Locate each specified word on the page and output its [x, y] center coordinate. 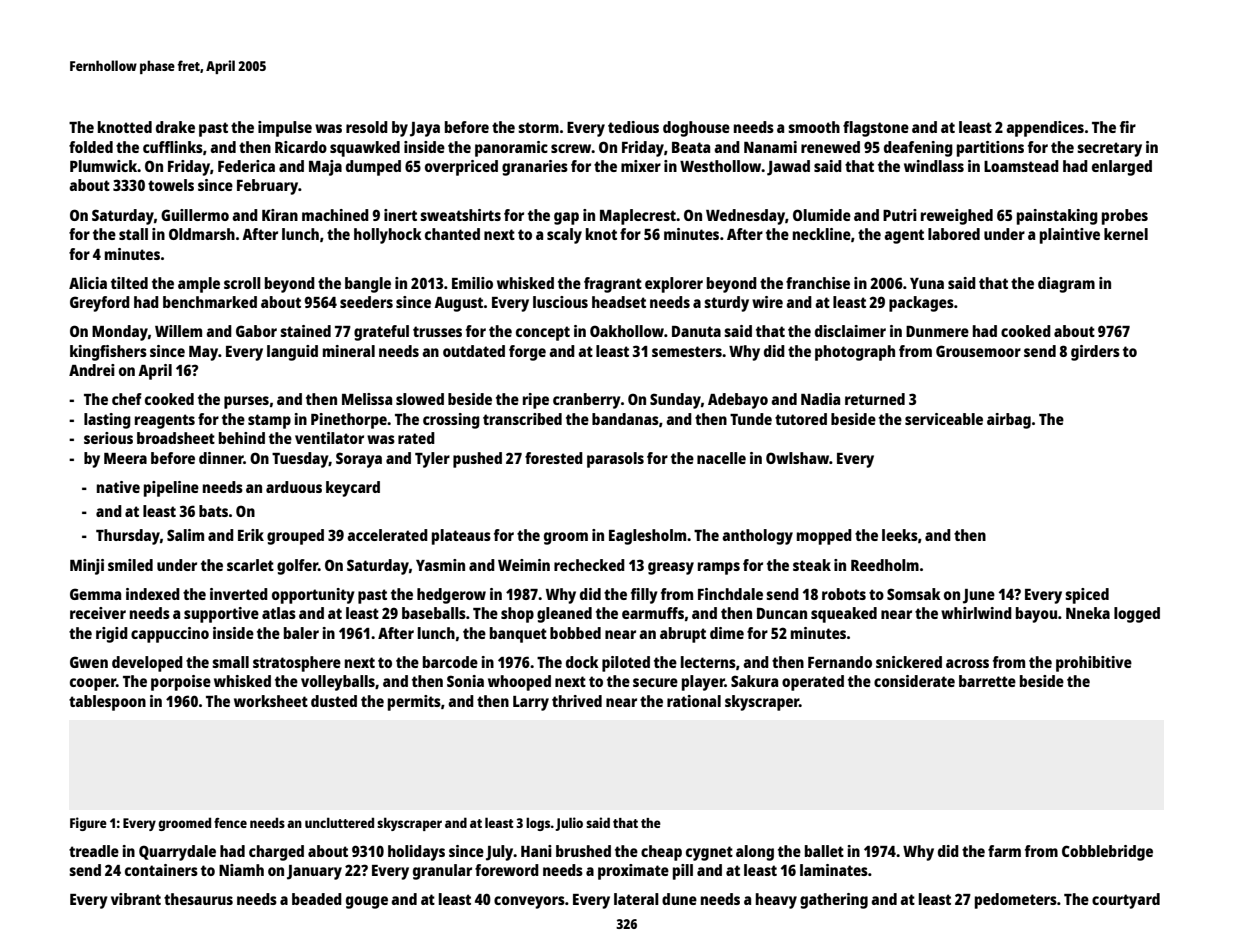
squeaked [844, 615]
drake [175, 127]
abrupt [683, 635]
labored [954, 234]
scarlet [250, 565]
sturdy [726, 304]
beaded [317, 899]
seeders [366, 302]
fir [1128, 127]
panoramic [511, 149]
